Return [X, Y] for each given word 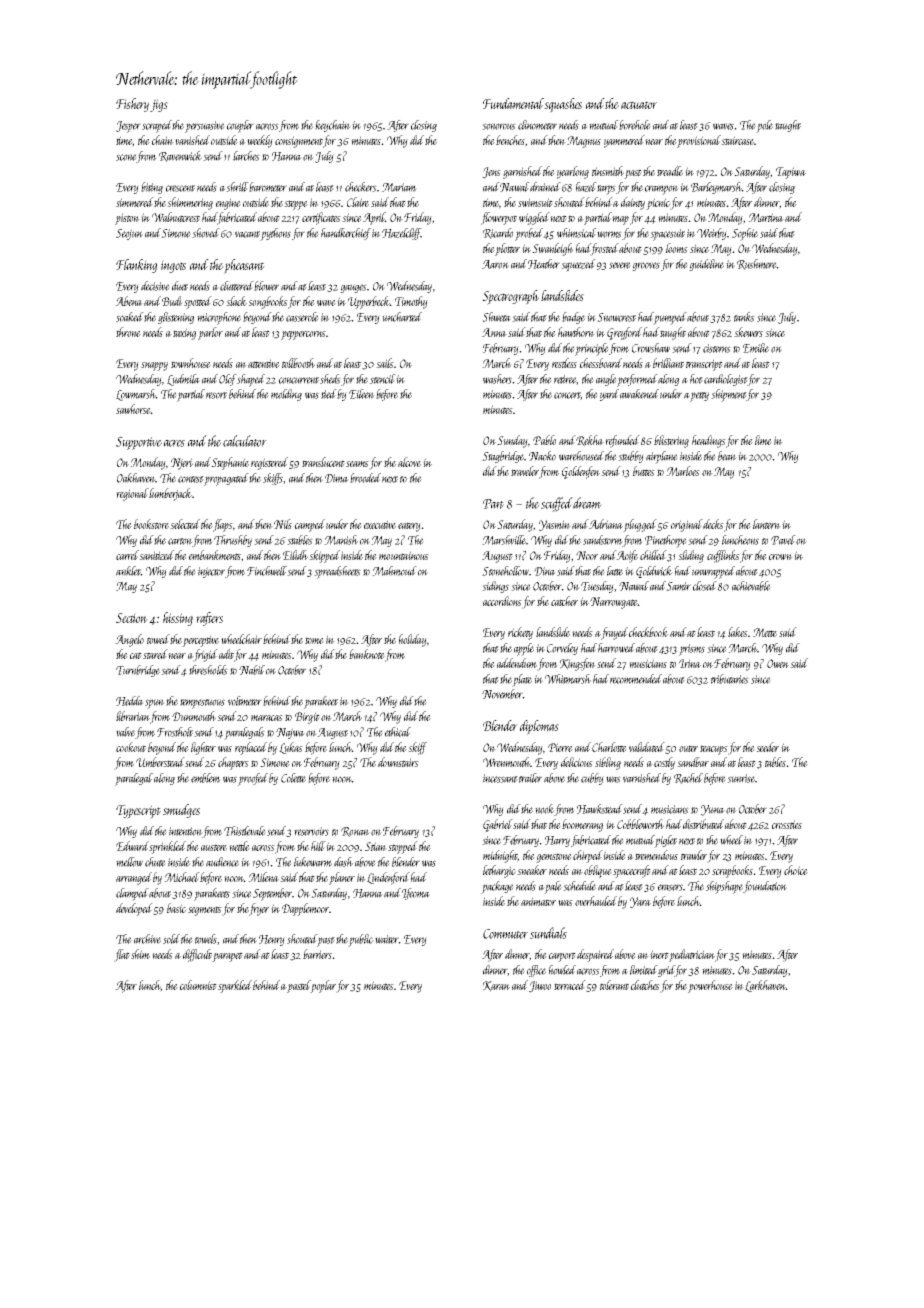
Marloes [683, 471]
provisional [699, 141]
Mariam [399, 187]
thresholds [208, 670]
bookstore [152, 524]
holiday [413, 640]
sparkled [235, 986]
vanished [192, 140]
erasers [670, 887]
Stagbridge [503, 457]
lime [763, 440]
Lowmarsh [136, 395]
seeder [767, 747]
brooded [365, 478]
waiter [387, 939]
